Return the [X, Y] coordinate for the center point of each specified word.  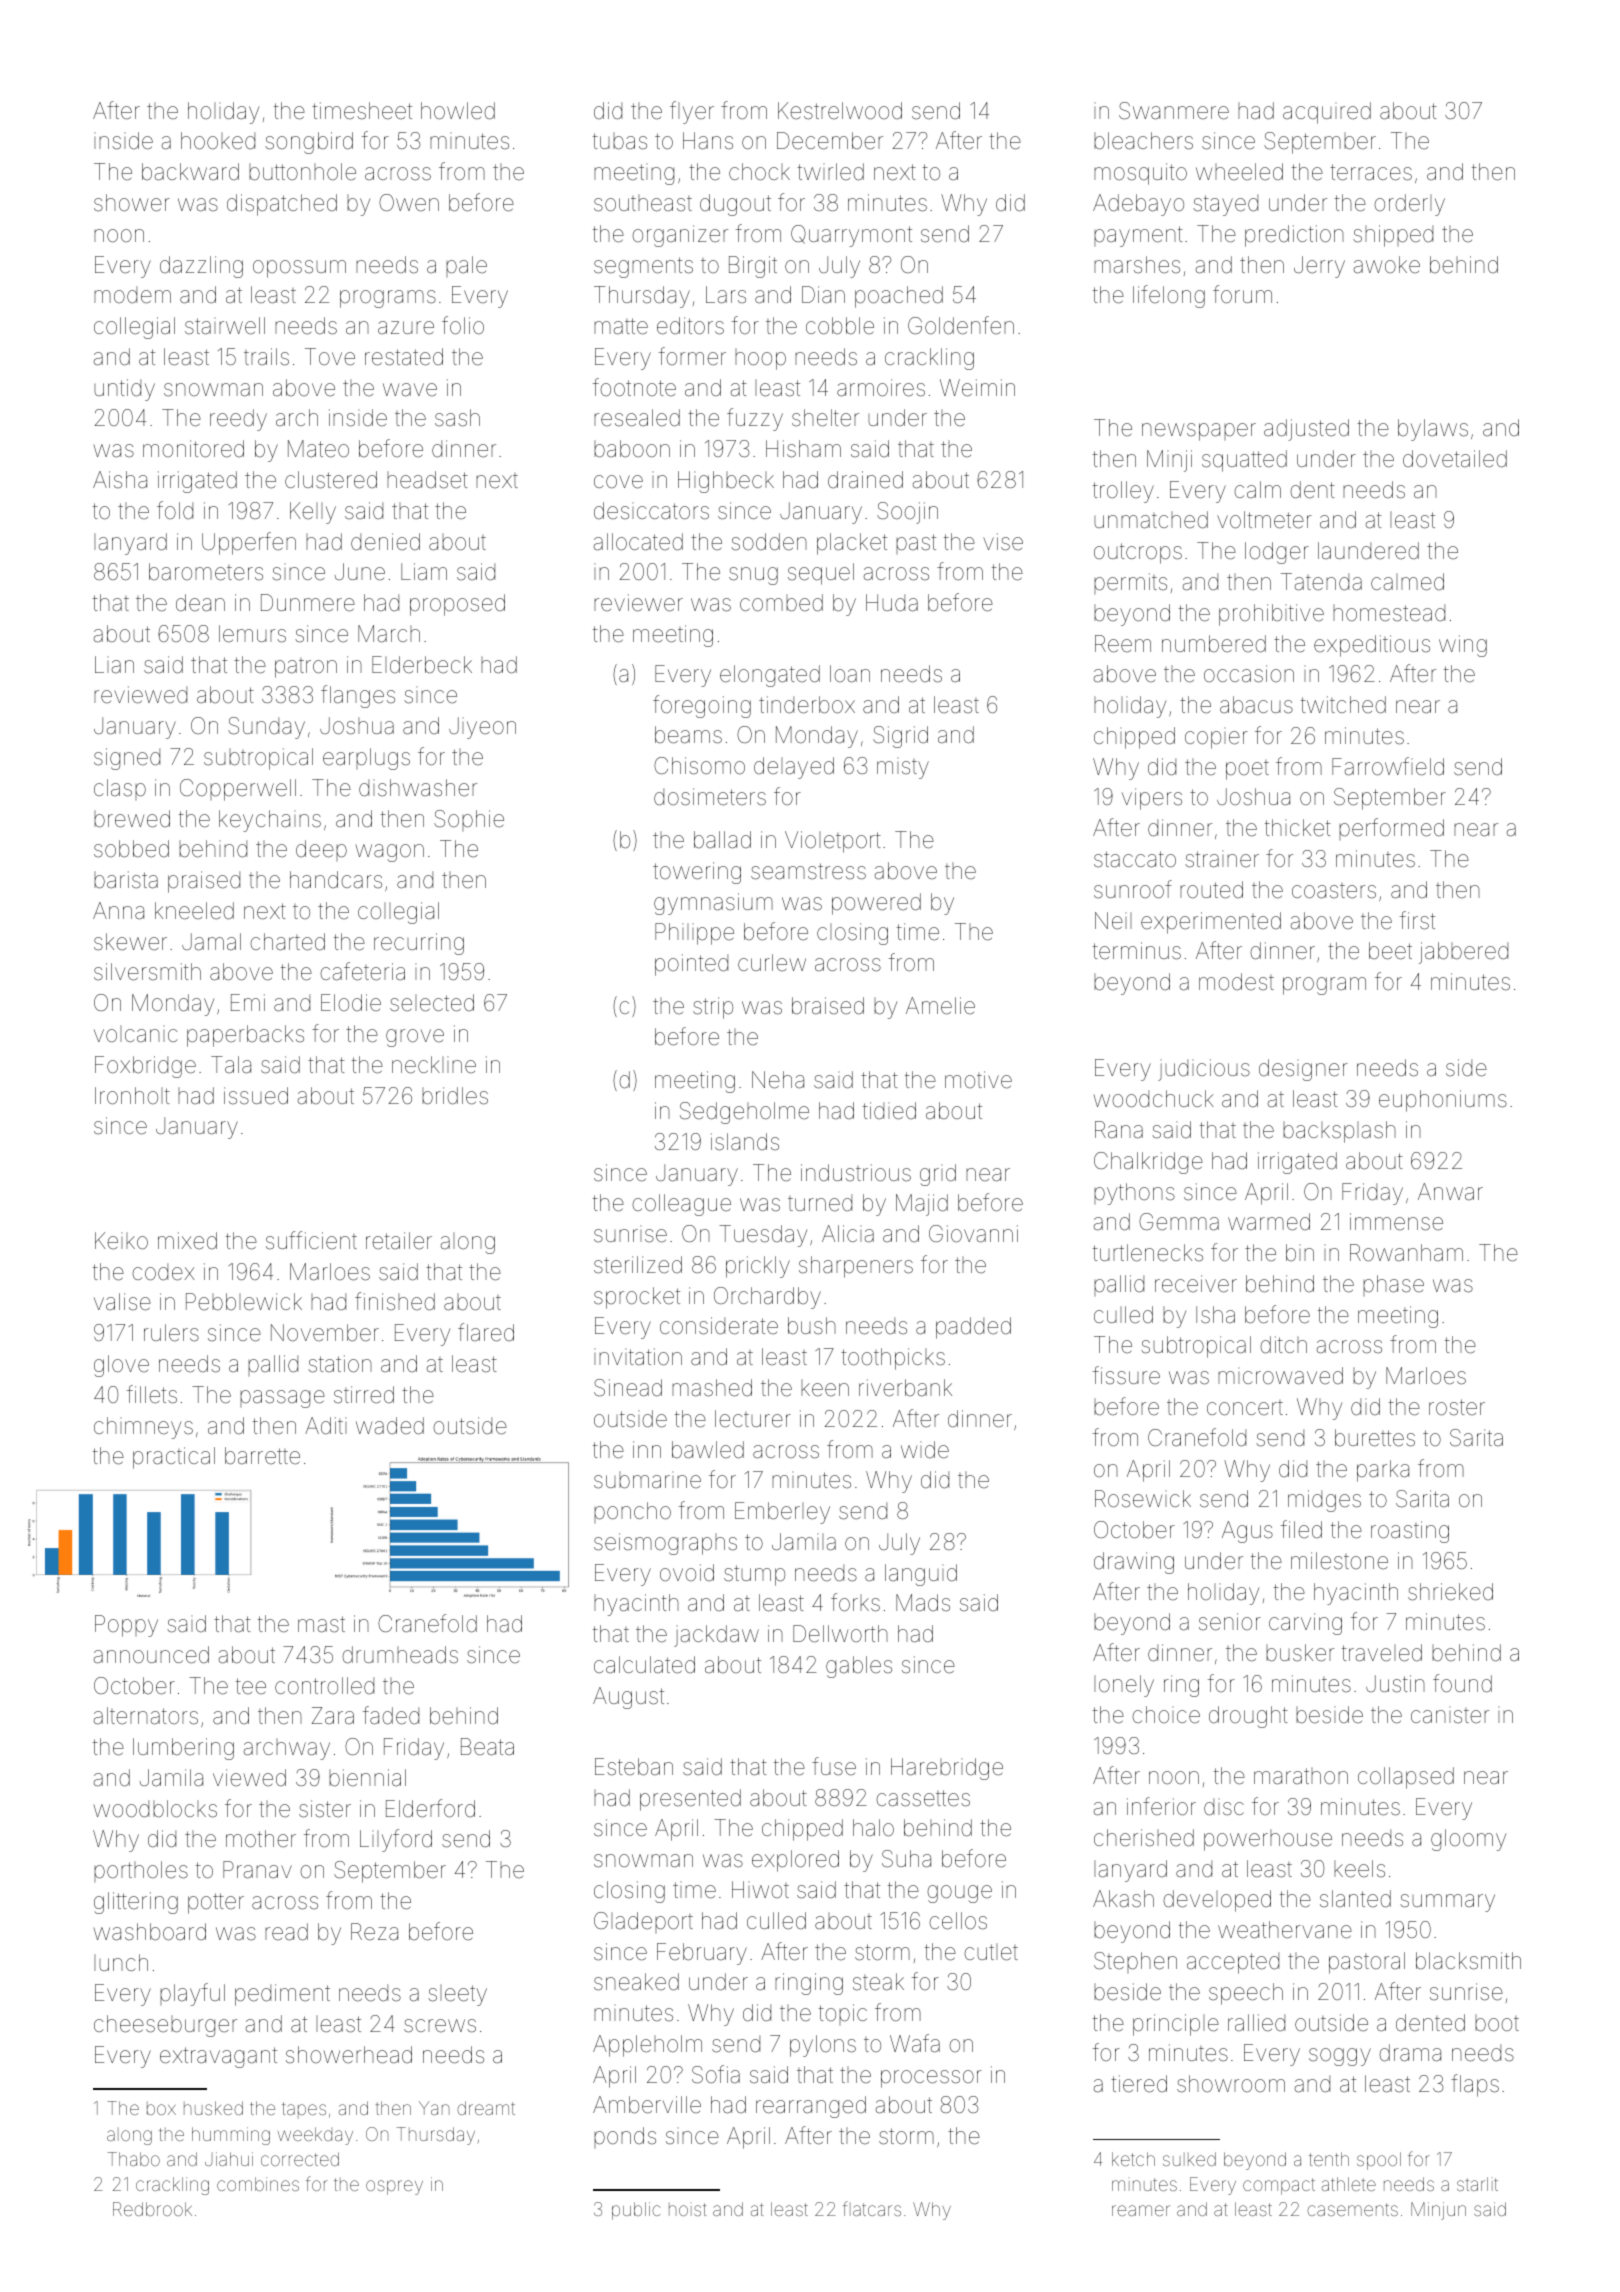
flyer [692, 112]
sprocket [637, 1298]
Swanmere [1174, 111]
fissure [1126, 1375]
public [636, 2211]
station [340, 1364]
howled [458, 111]
